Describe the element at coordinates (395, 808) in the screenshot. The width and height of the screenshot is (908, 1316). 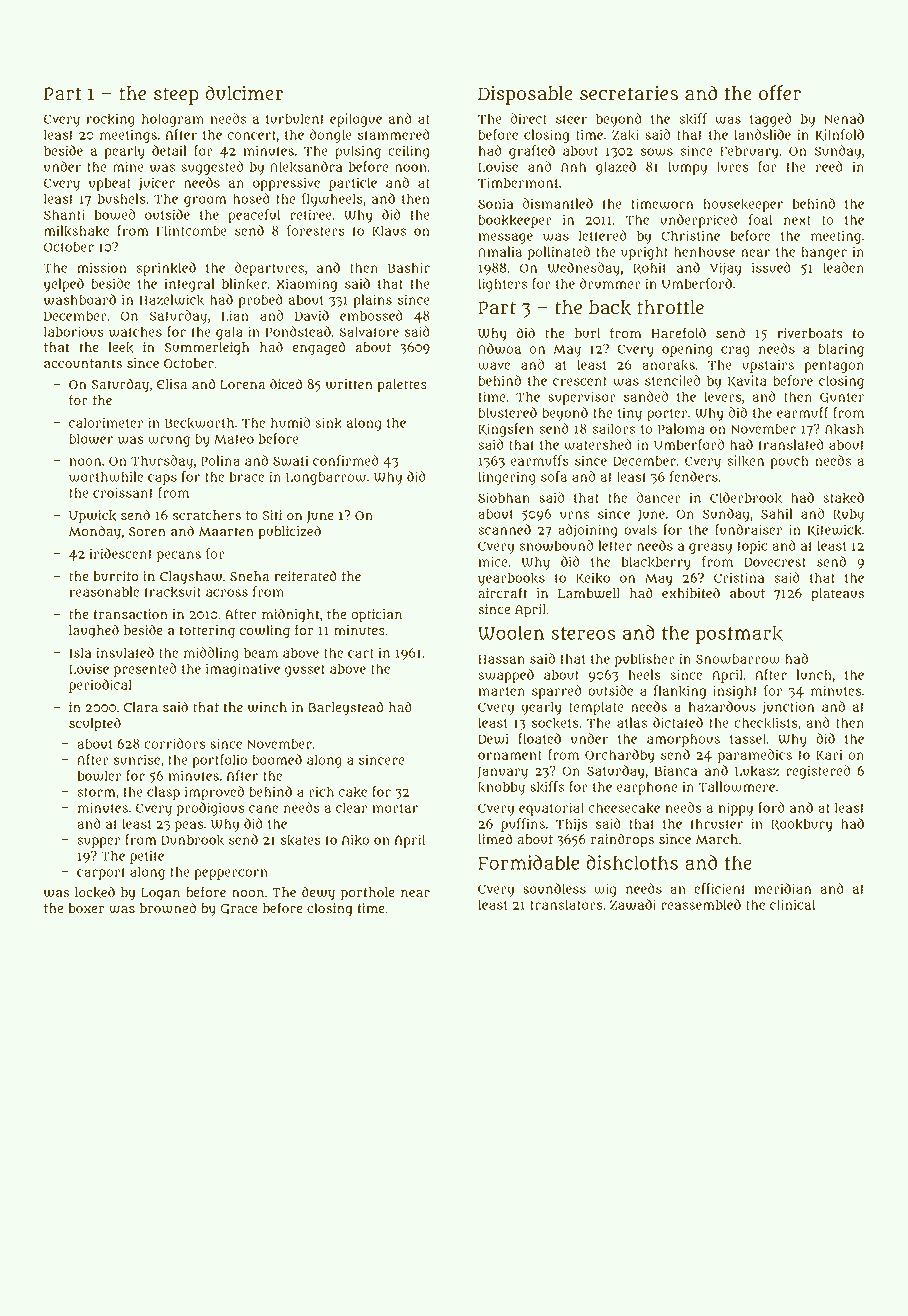
I see `mortar` at that location.
